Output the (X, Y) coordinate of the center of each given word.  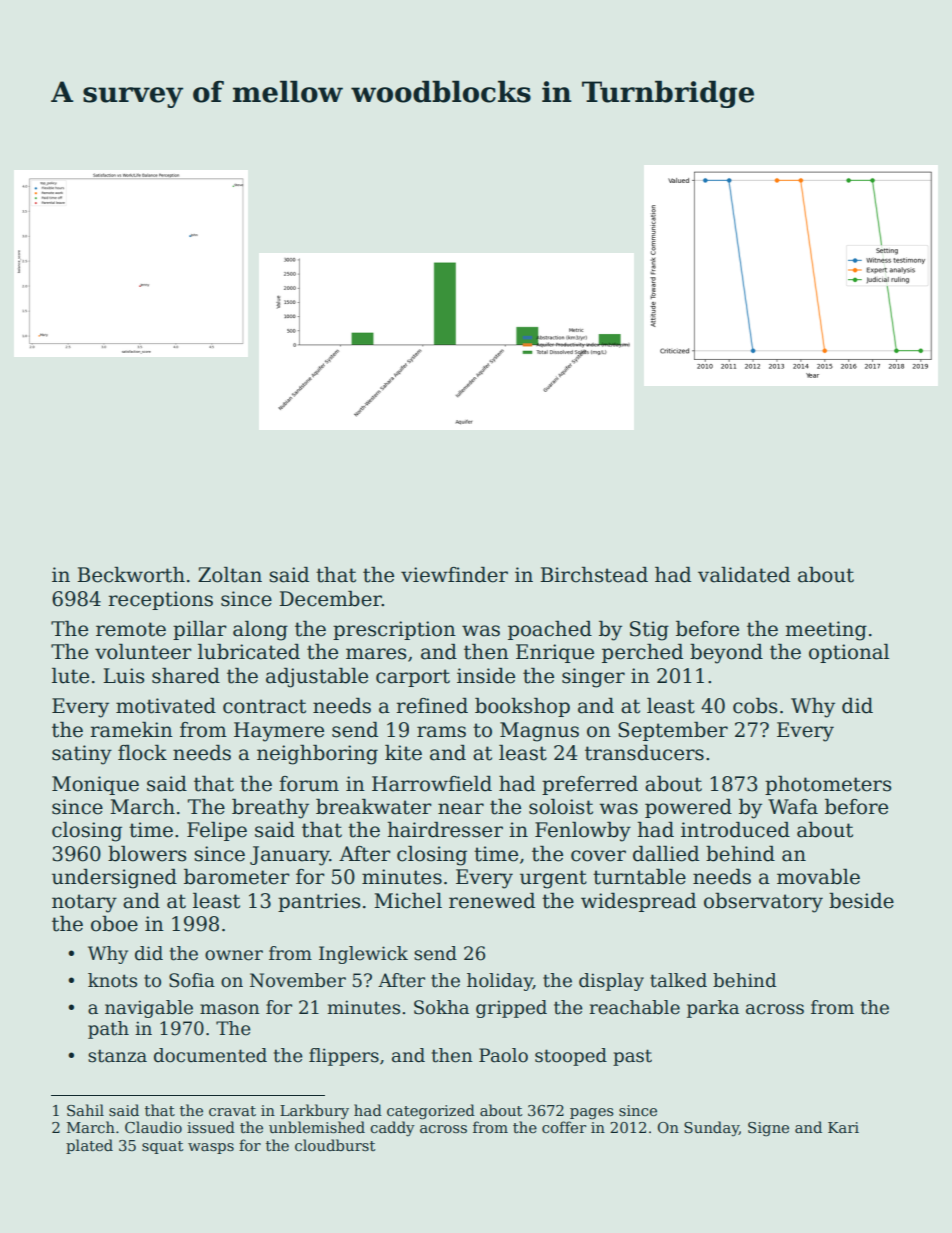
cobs (755, 706)
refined (432, 706)
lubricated (249, 652)
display (611, 982)
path (108, 1030)
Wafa (793, 807)
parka (713, 1009)
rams (441, 732)
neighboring (317, 755)
